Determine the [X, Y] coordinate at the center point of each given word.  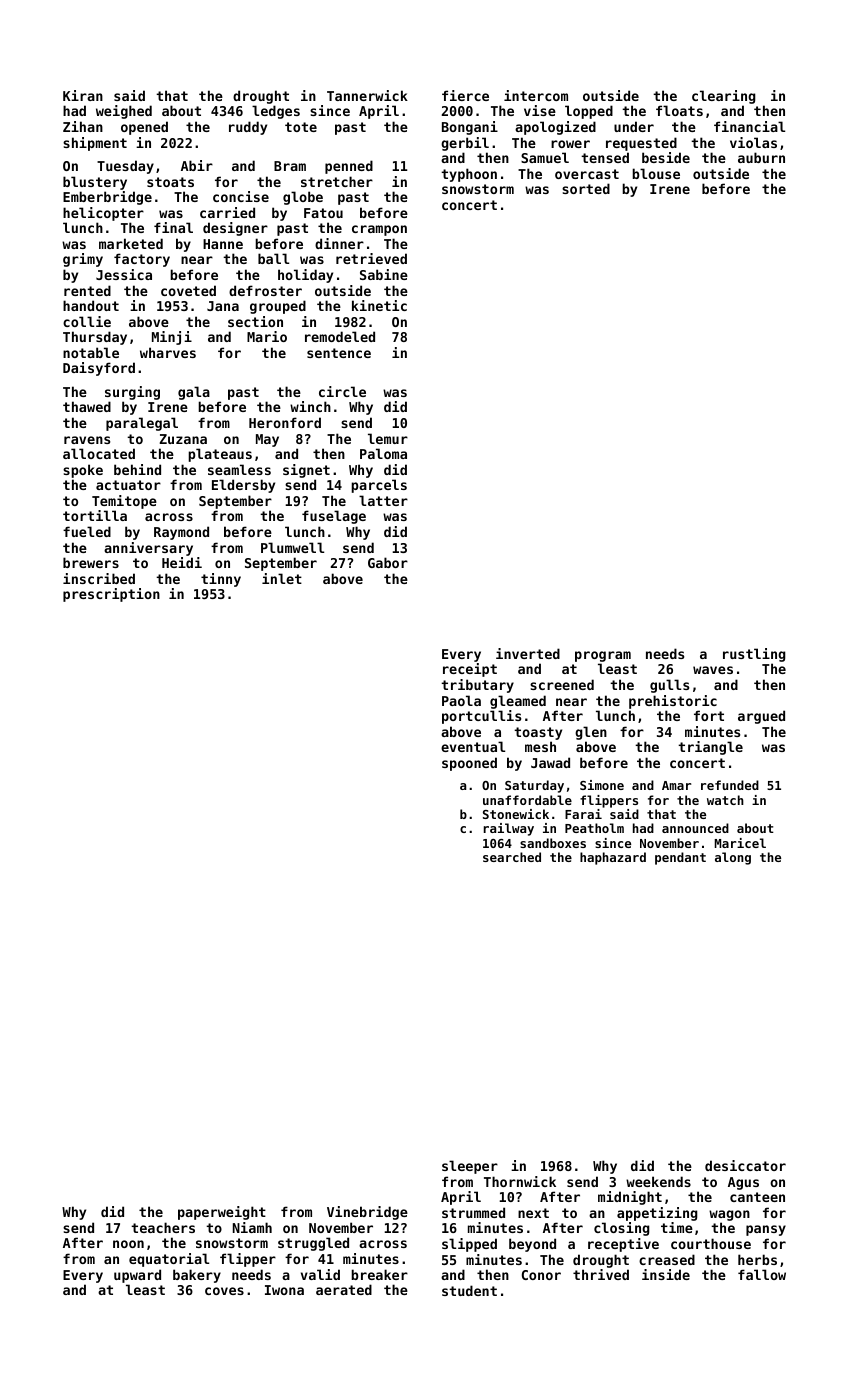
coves [224, 1291]
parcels [379, 486]
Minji [172, 338]
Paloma [383, 453]
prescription [111, 595]
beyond [532, 1245]
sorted [586, 188]
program [603, 656]
